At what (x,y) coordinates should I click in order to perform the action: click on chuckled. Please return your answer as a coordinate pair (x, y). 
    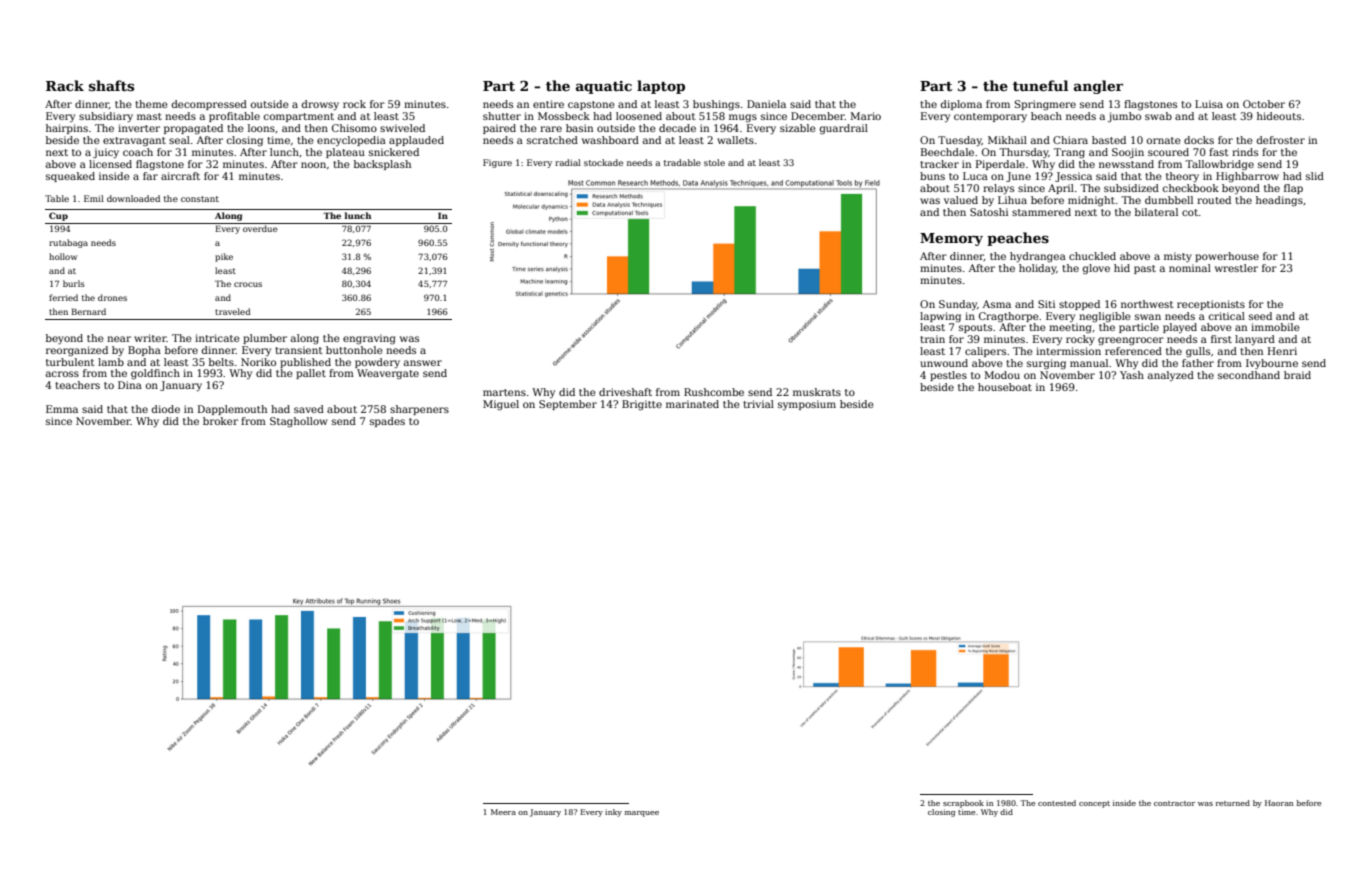
    Looking at the image, I should click on (1092, 256).
